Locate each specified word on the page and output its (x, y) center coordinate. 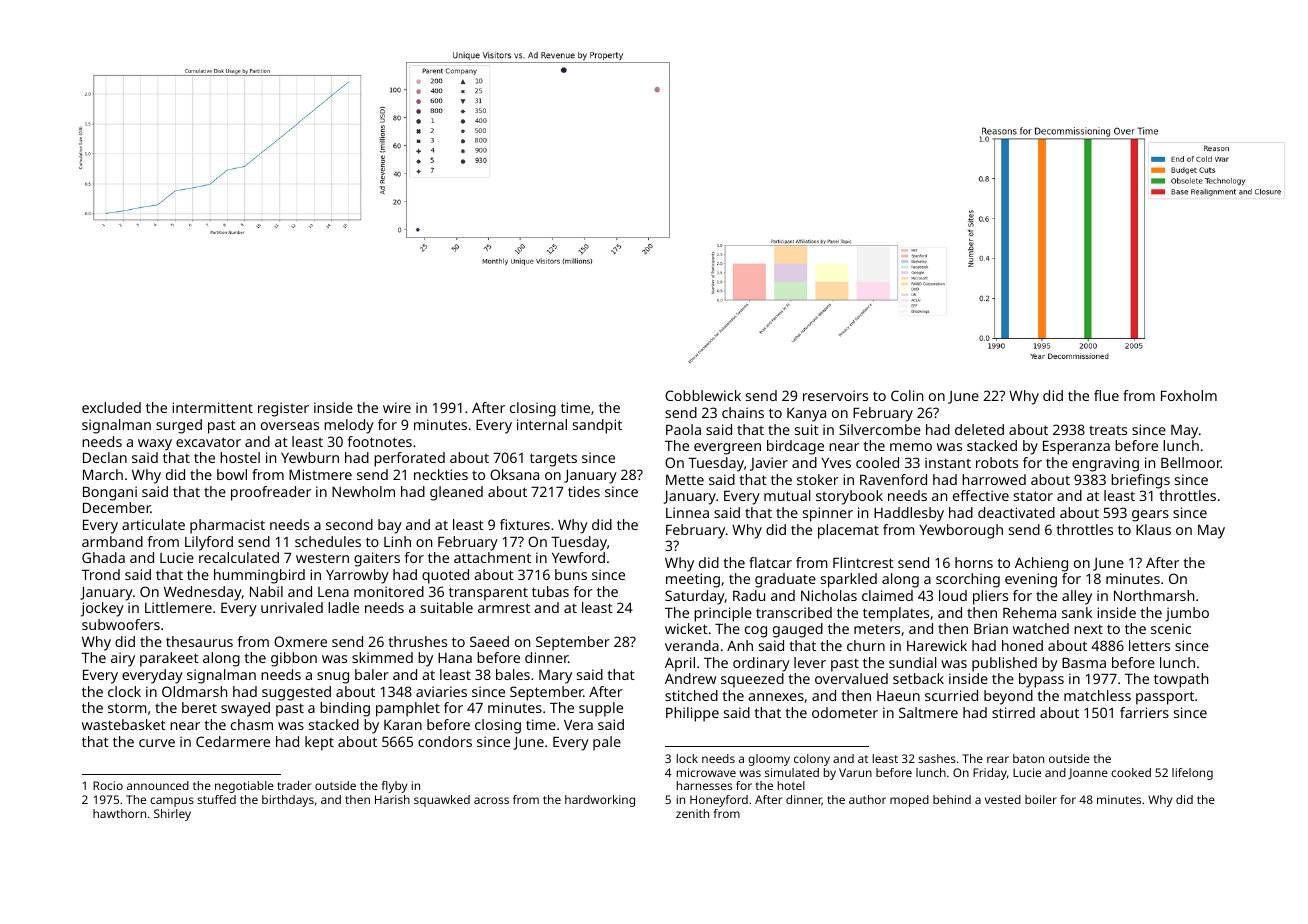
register (283, 409)
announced (158, 785)
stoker (818, 479)
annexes (776, 697)
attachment (492, 557)
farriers (1144, 712)
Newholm (363, 491)
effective (981, 495)
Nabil (266, 591)
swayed (245, 709)
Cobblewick (703, 395)
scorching (968, 580)
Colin (907, 395)
